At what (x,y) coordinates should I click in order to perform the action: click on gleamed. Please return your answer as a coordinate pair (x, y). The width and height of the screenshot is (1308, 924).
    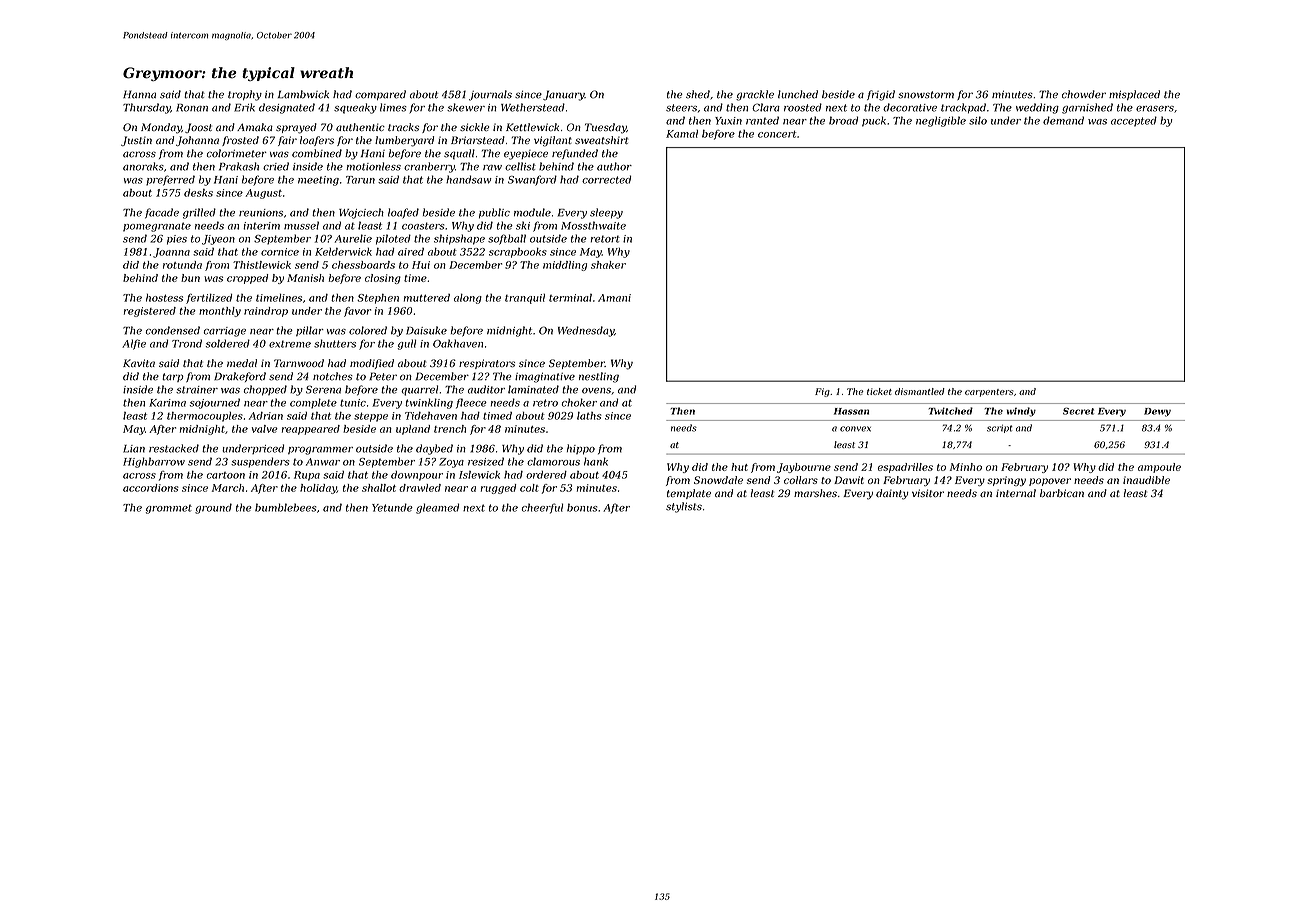
    Looking at the image, I should click on (437, 508).
